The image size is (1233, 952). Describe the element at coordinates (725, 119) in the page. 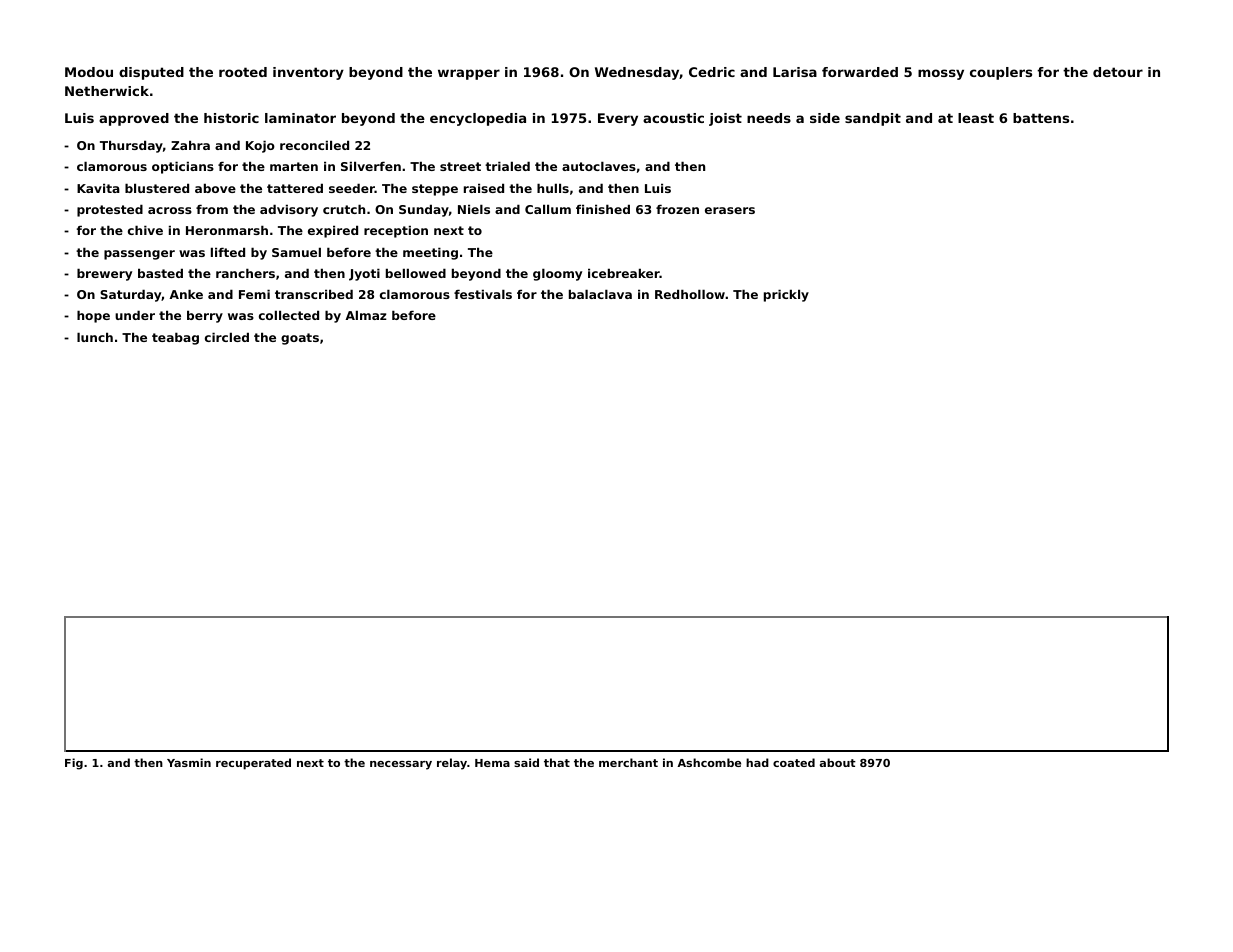

I see `joist` at that location.
